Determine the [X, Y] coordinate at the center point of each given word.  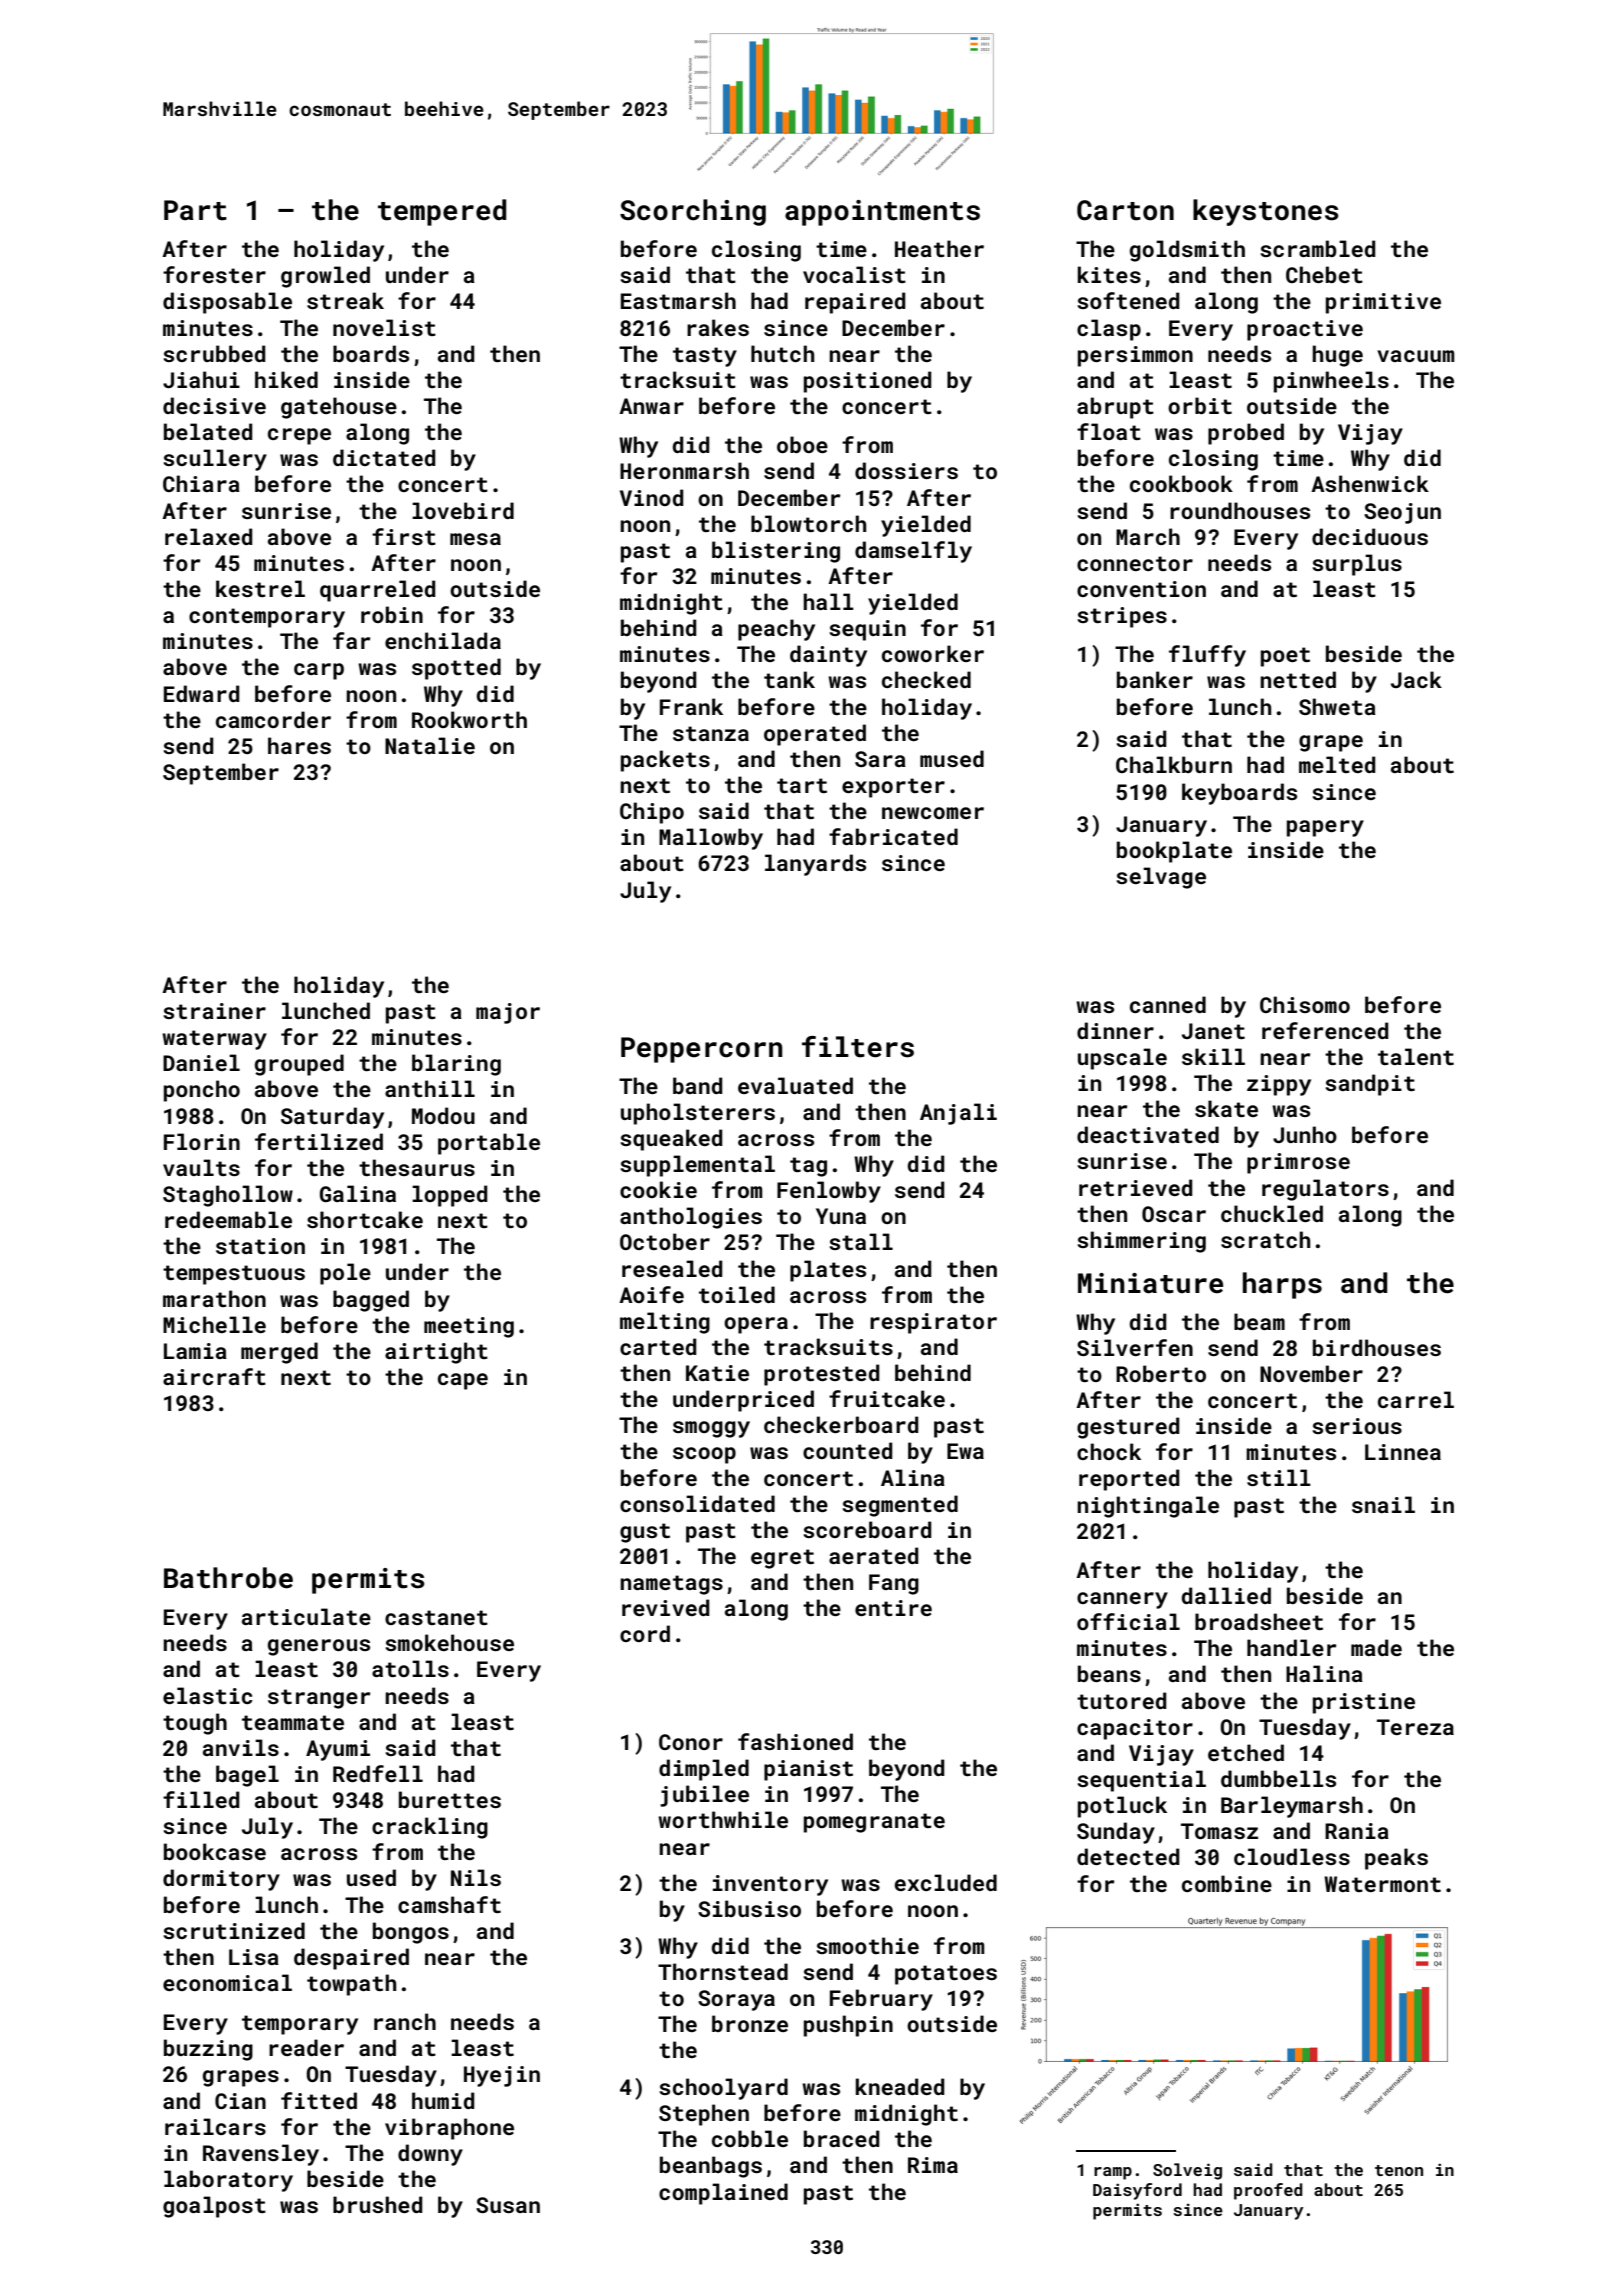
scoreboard [867, 1529]
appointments [882, 213]
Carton [1125, 210]
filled [201, 1799]
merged [279, 1353]
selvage [1161, 878]
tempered [442, 212]
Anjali [958, 1114]
